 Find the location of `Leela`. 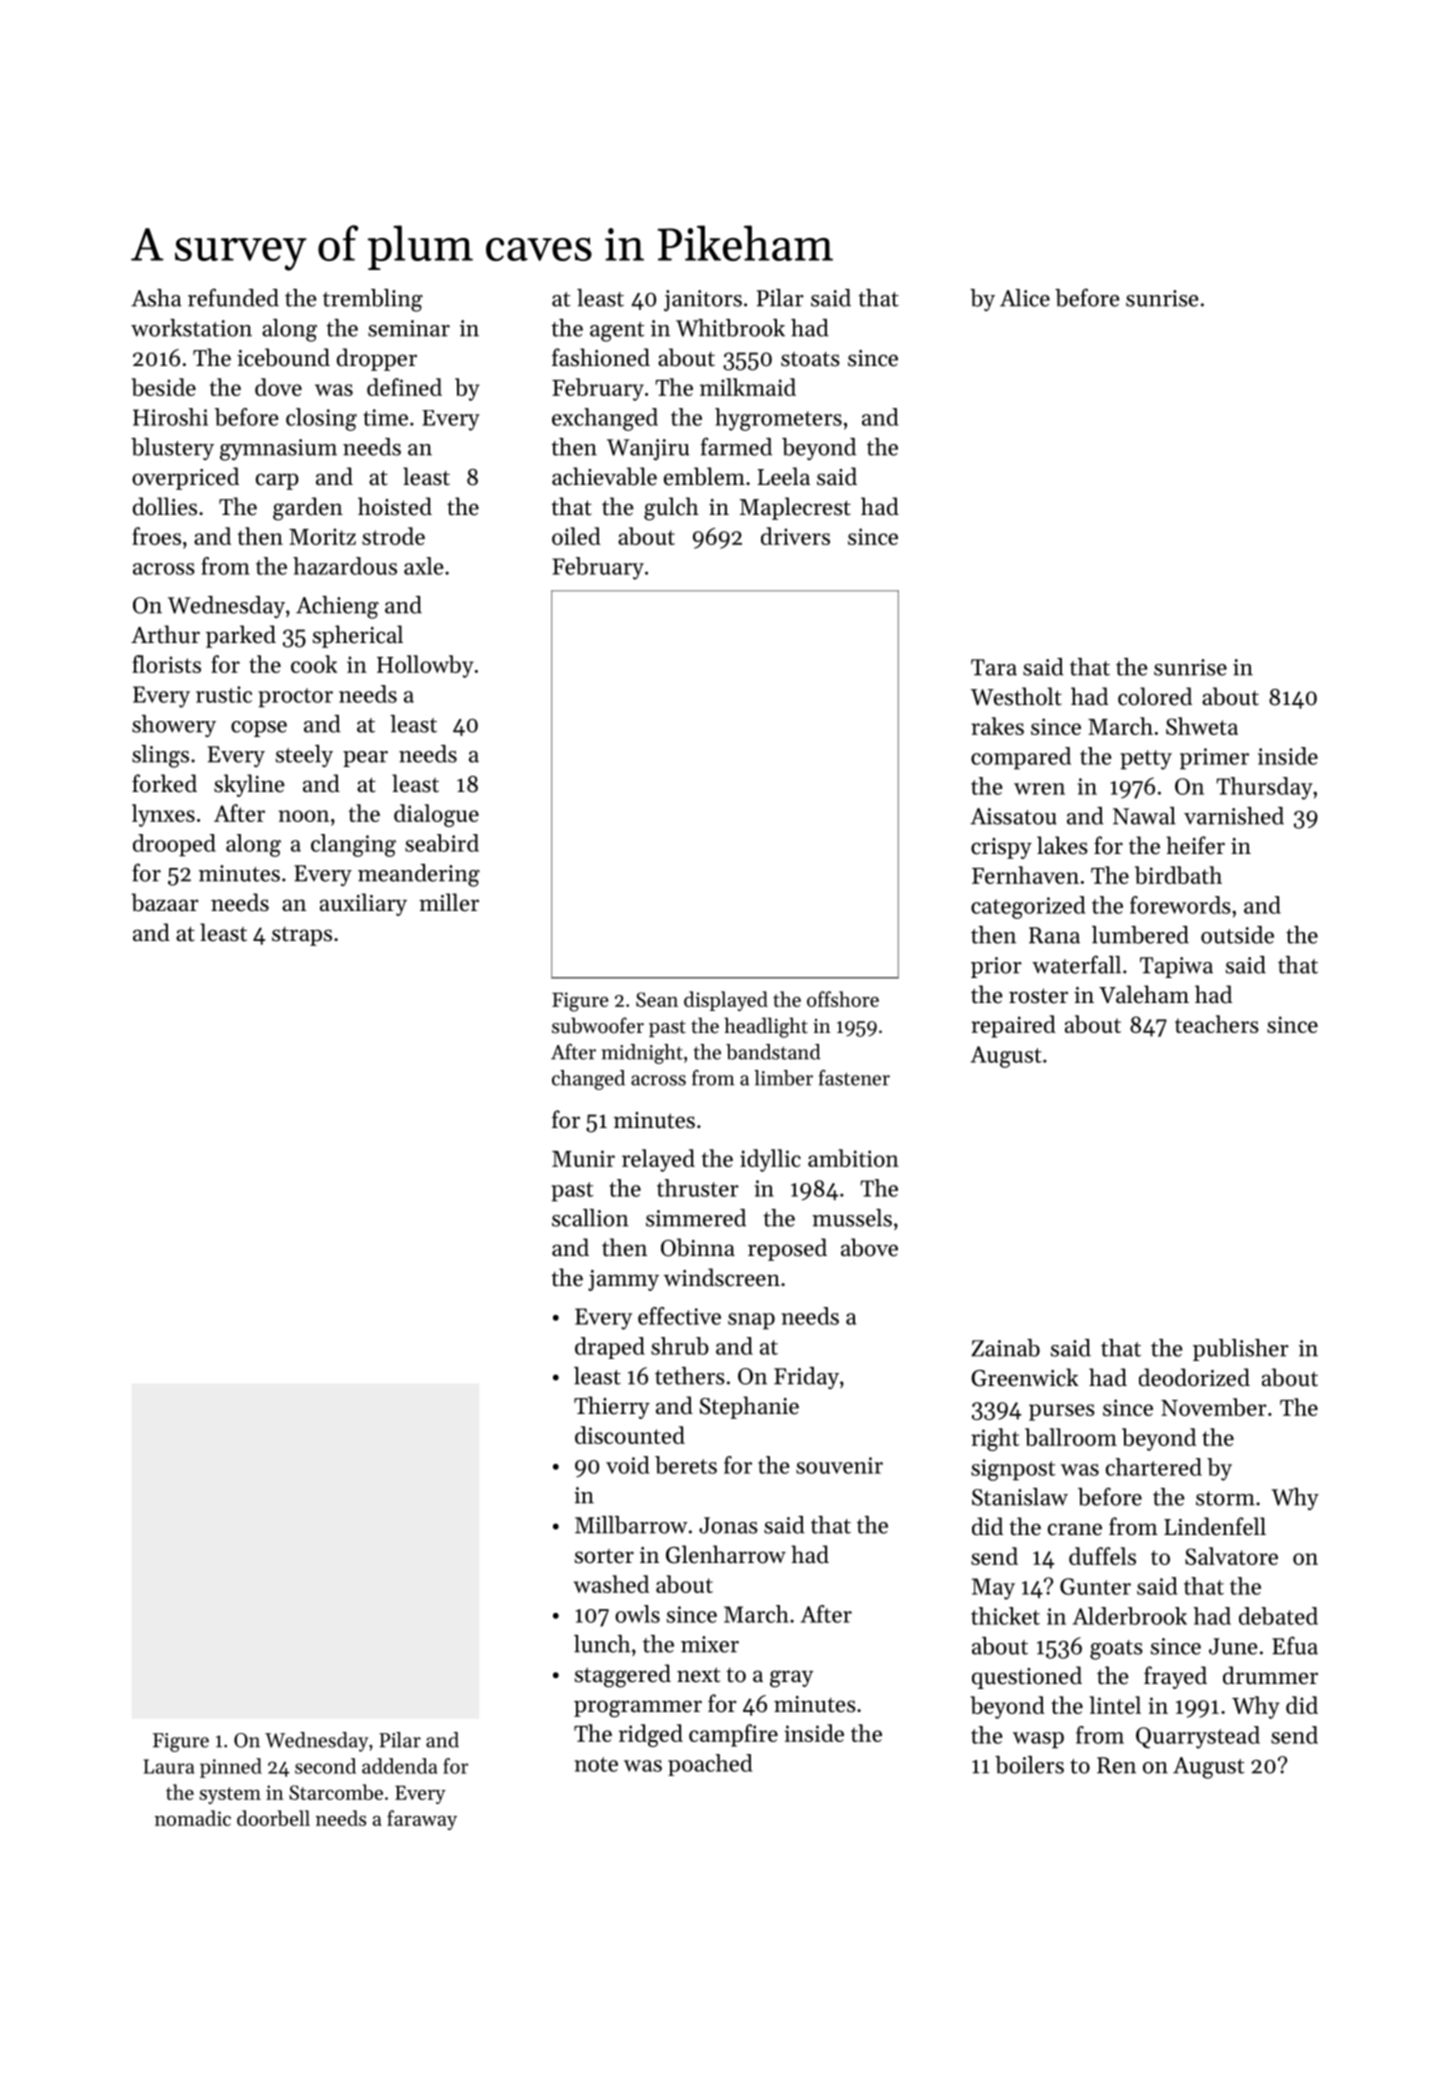

Leela is located at coordinates (783, 476).
